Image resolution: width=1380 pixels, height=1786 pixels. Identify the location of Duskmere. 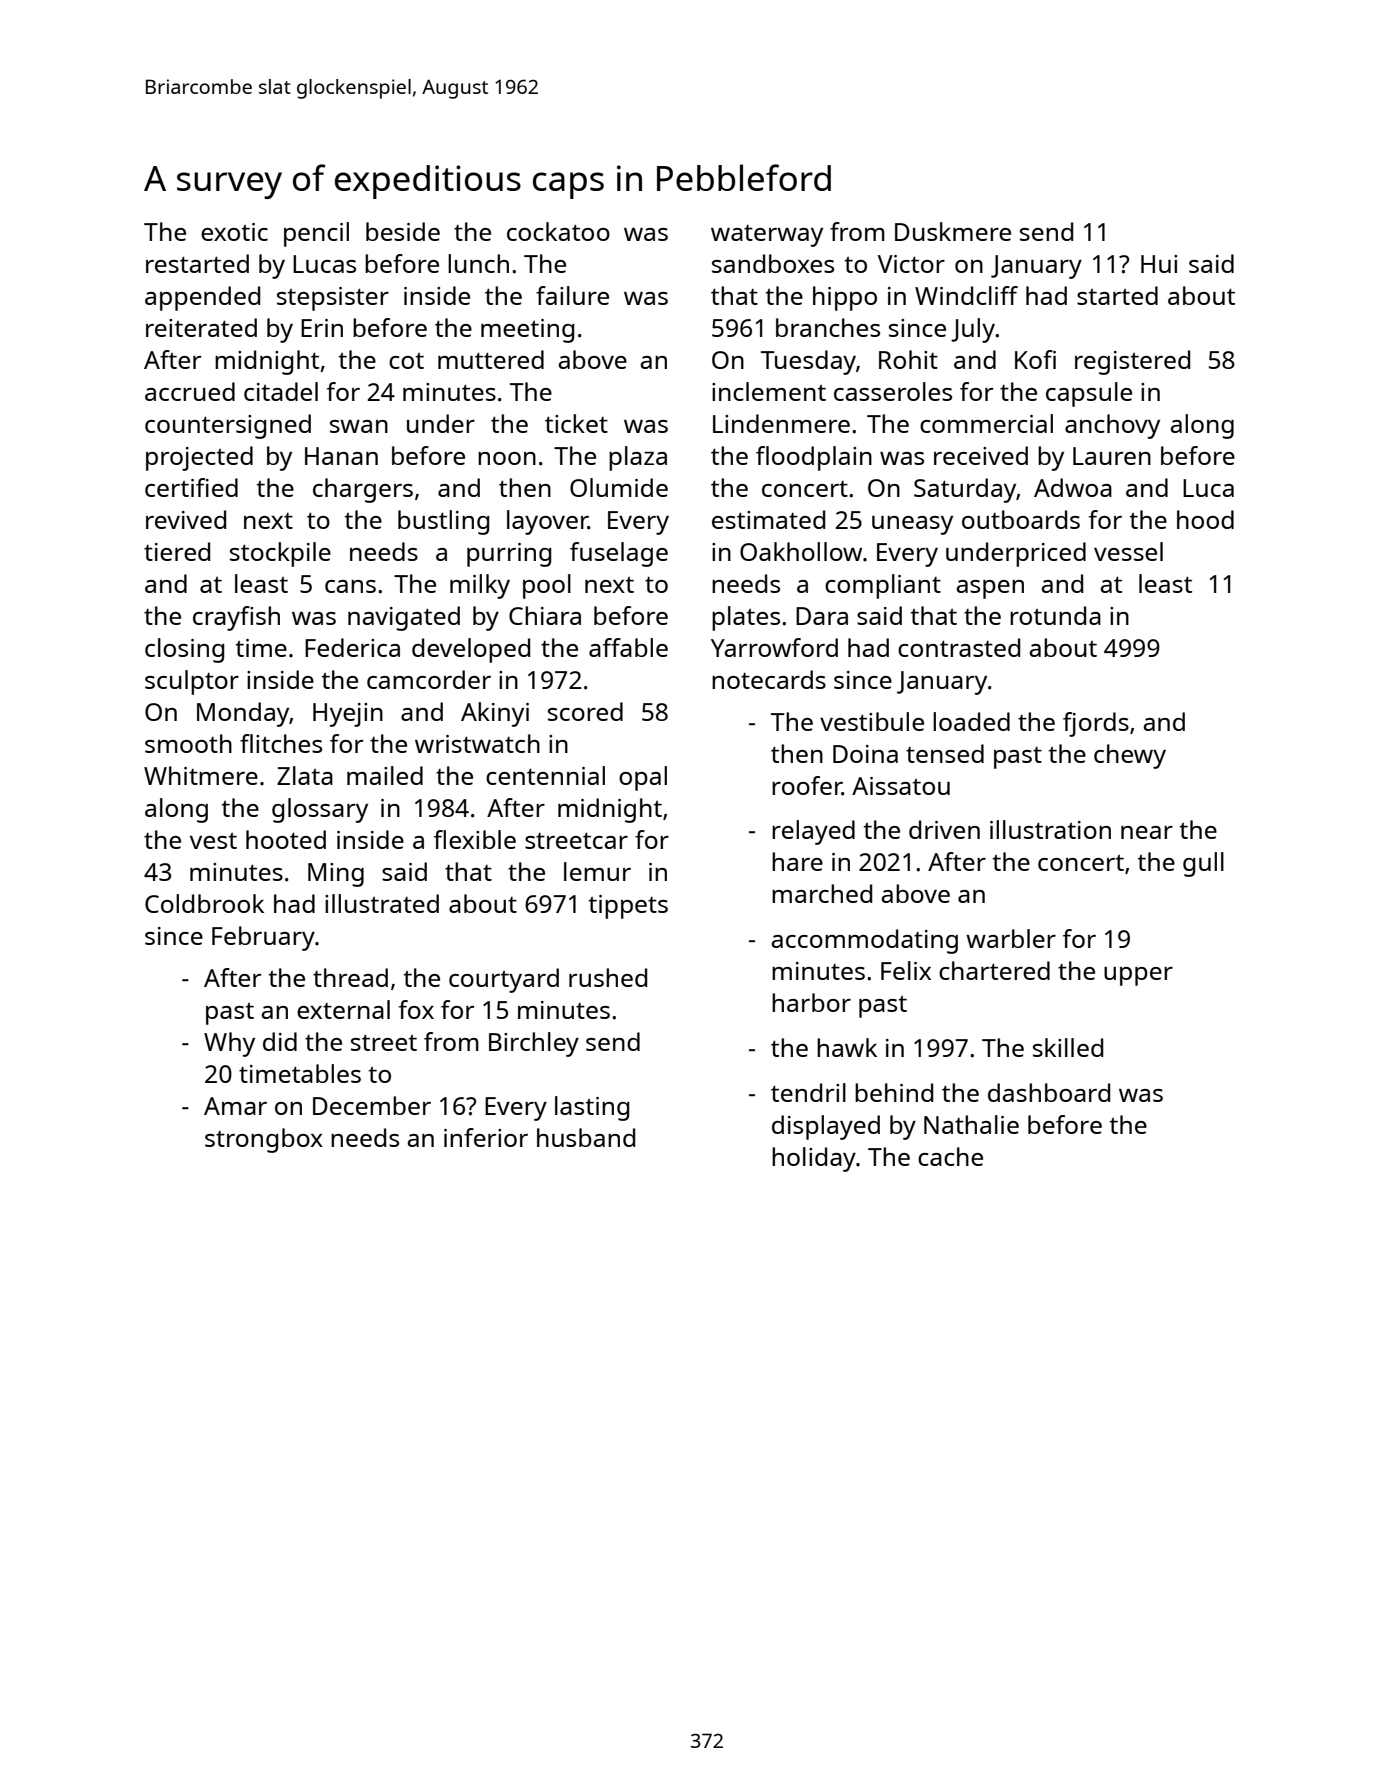
(953, 231).
